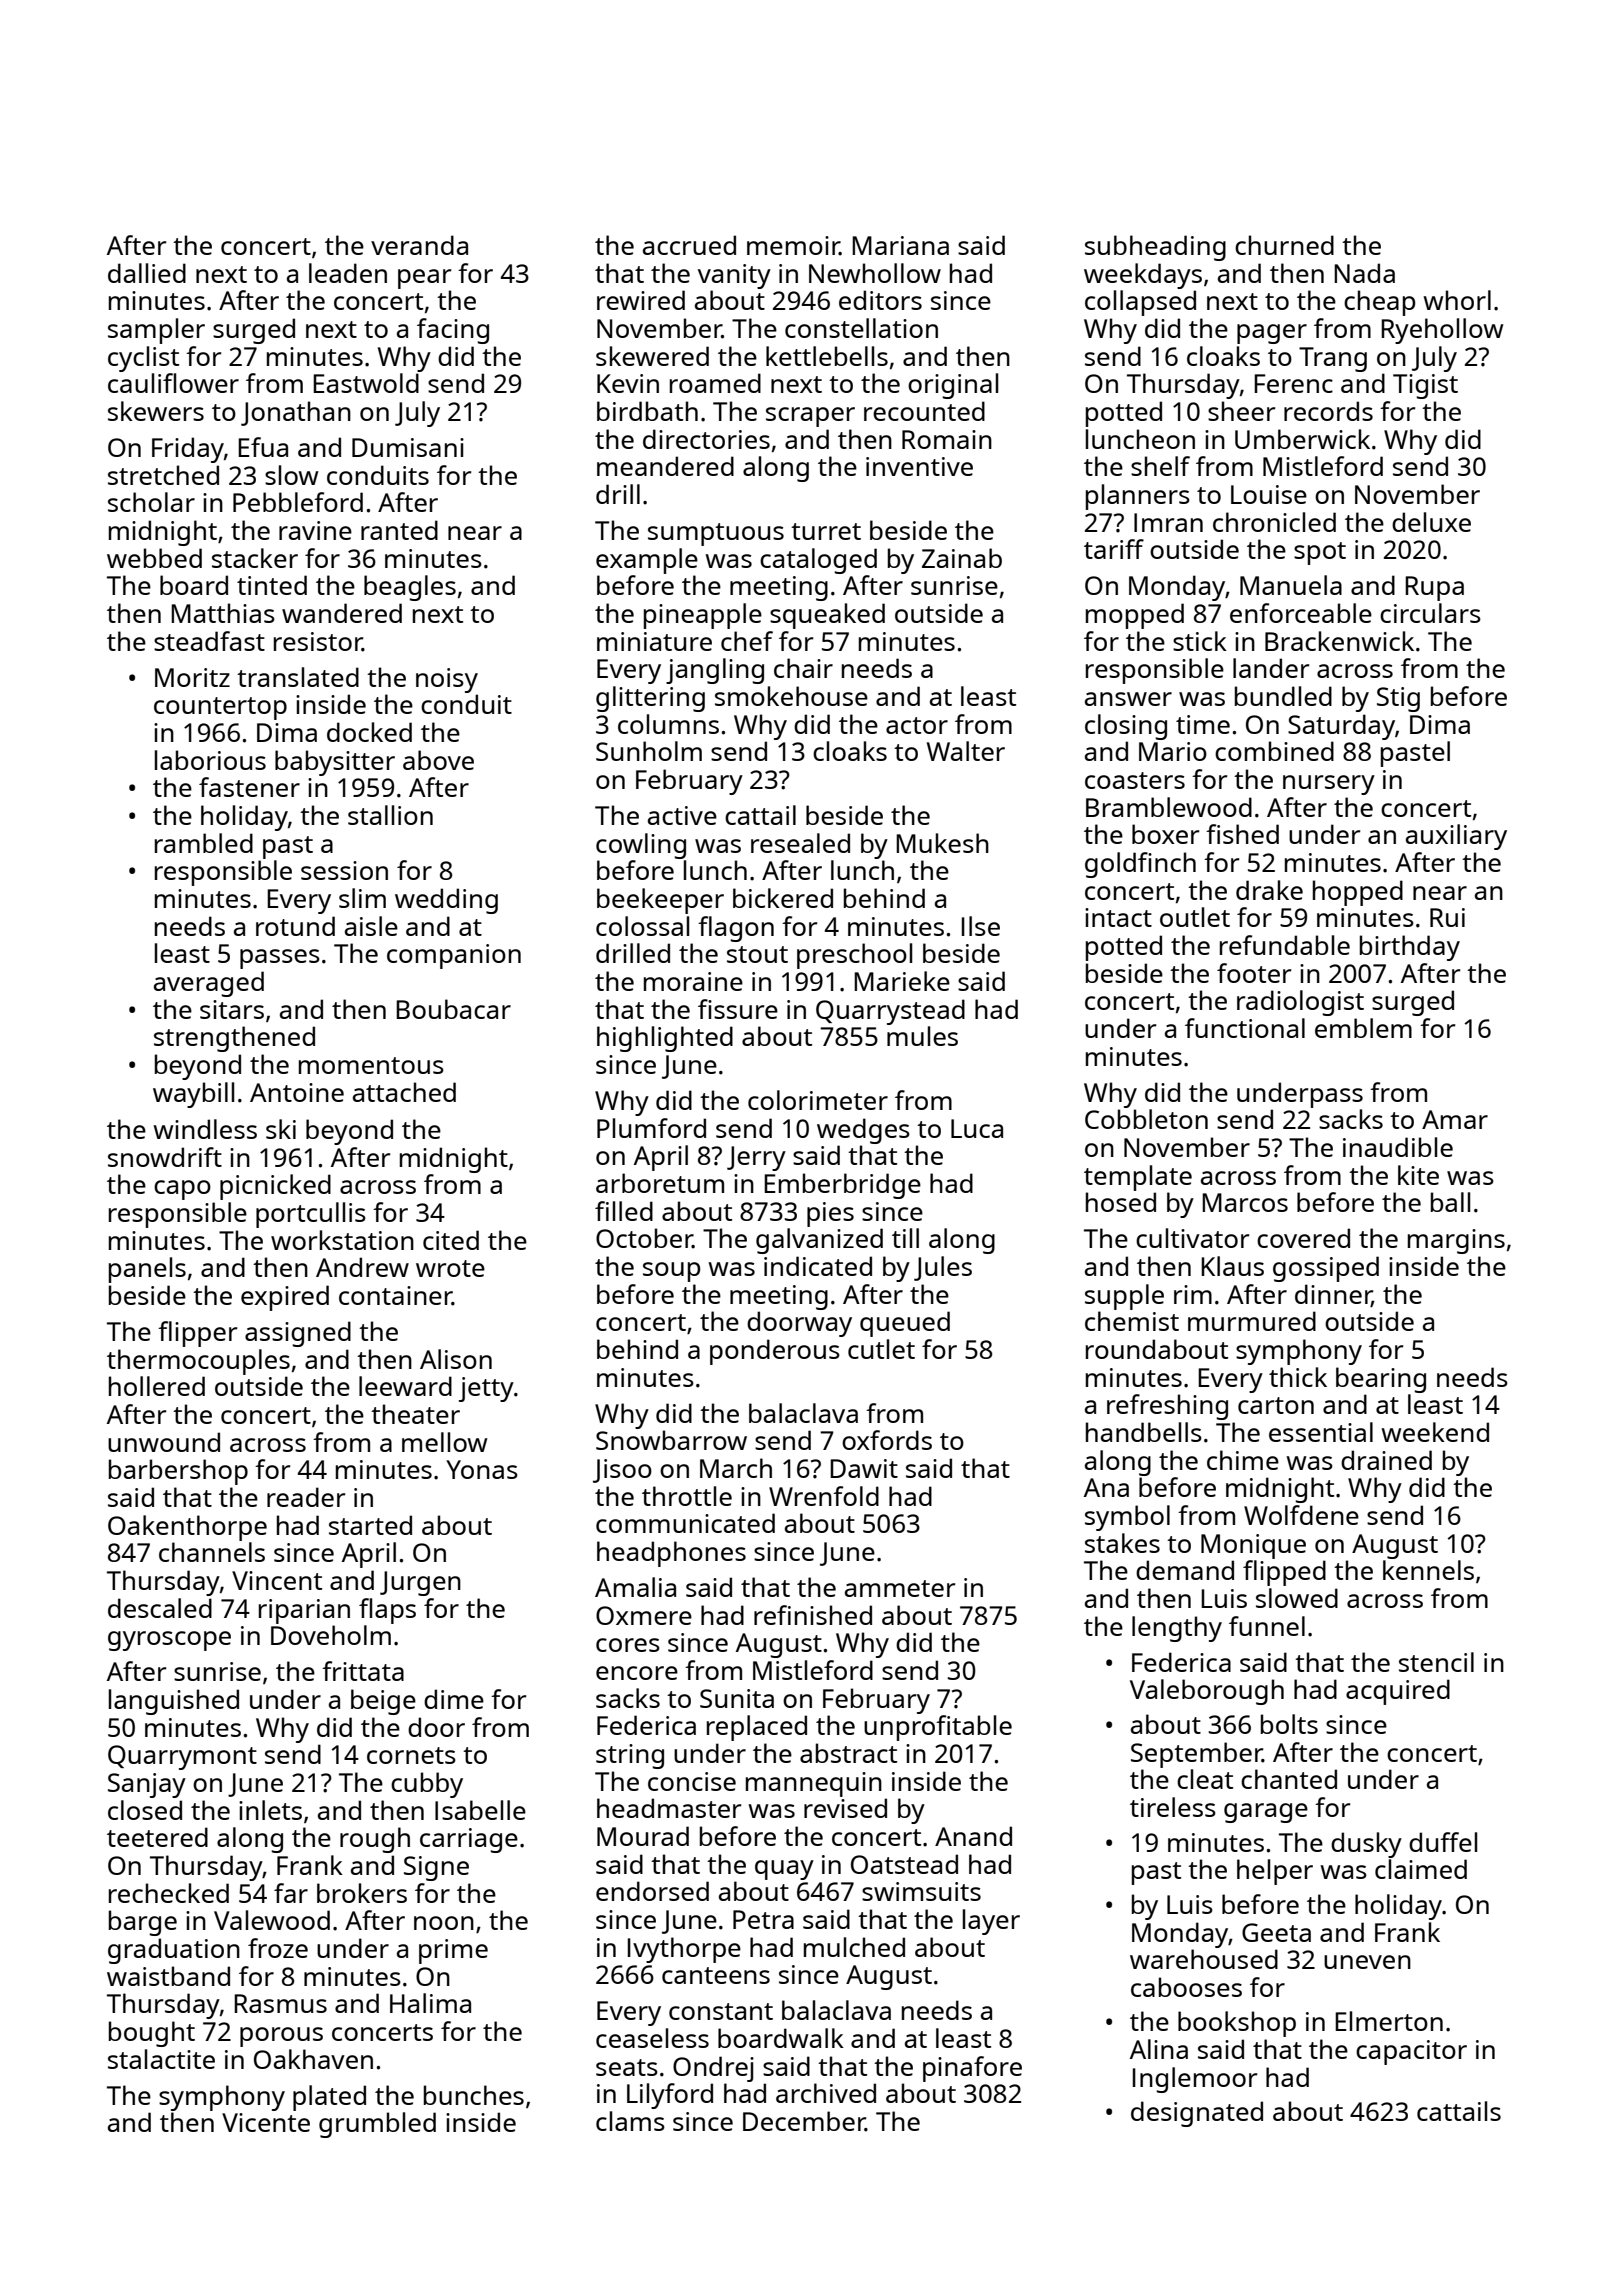  What do you see at coordinates (804, 2121) in the page?
I see `December` at bounding box center [804, 2121].
